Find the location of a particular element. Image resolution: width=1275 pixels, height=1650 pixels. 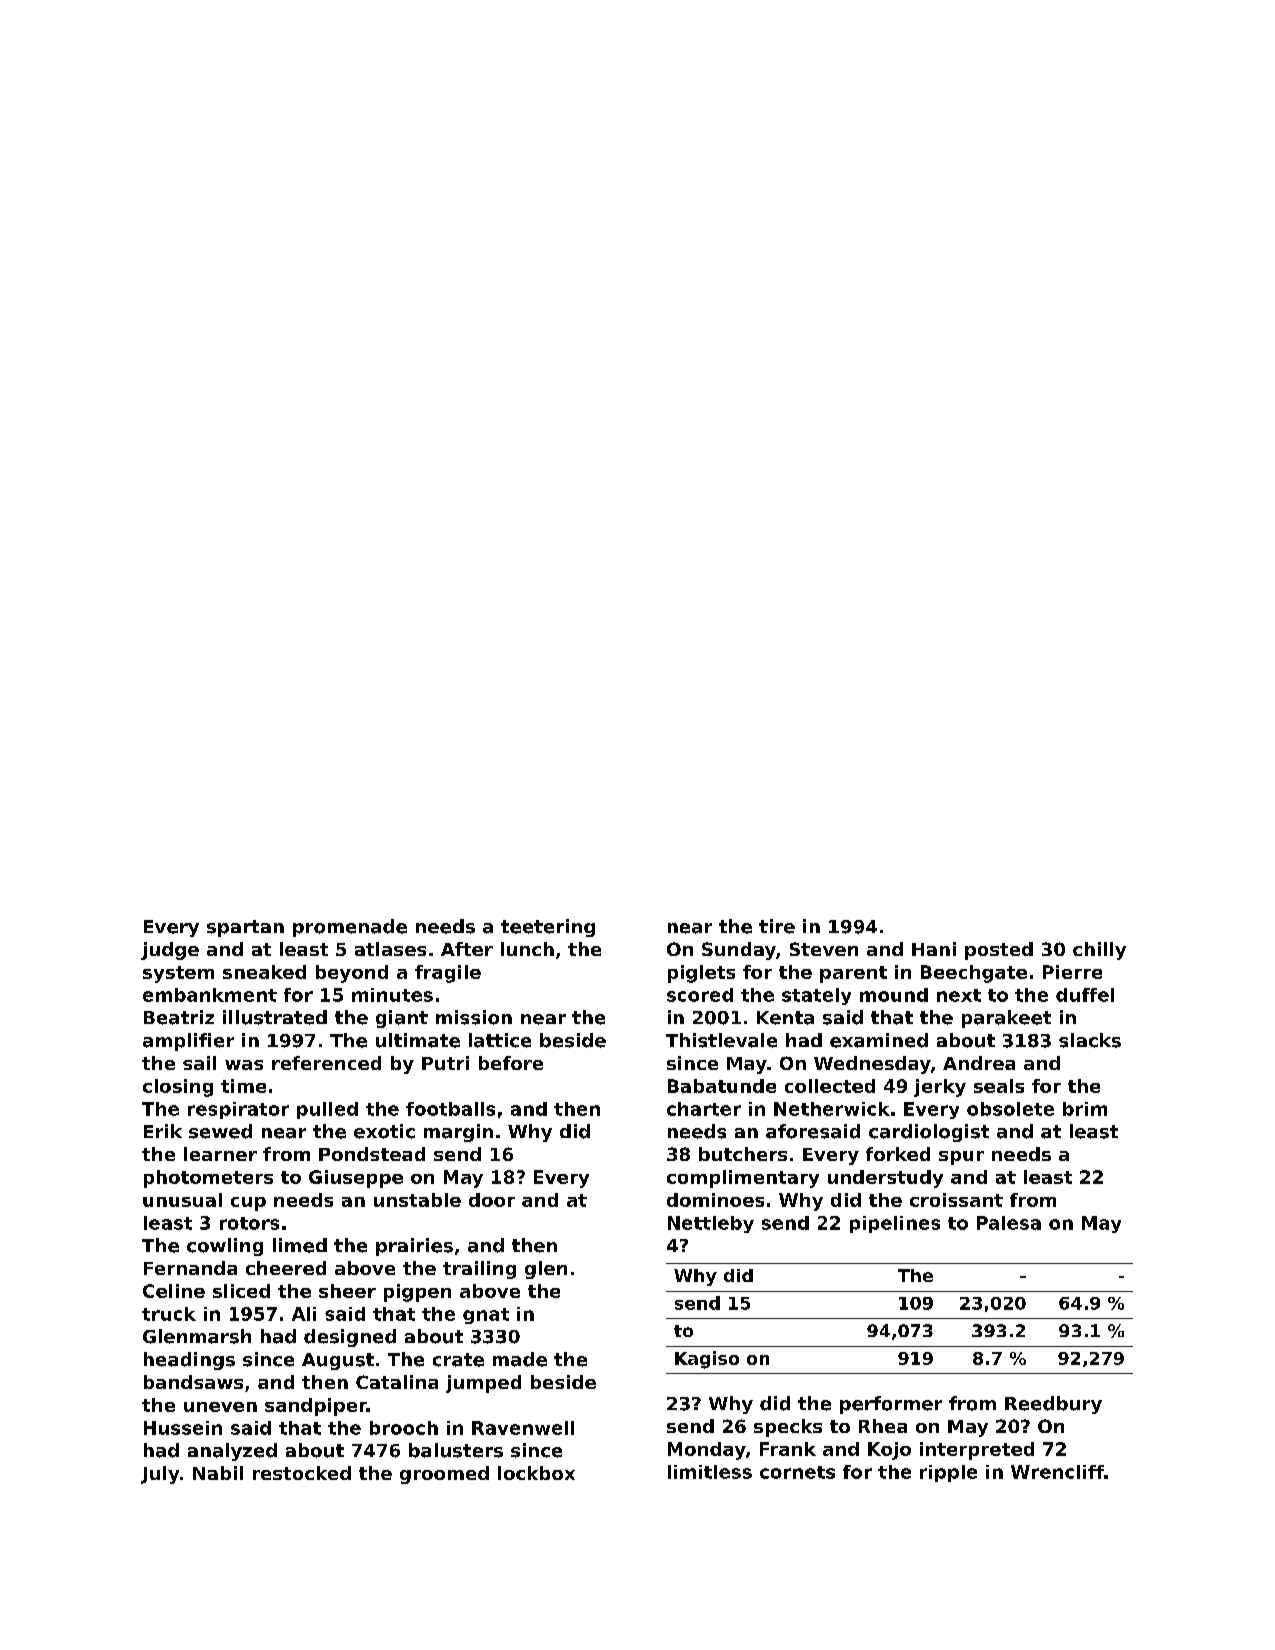

photometers is located at coordinates (208, 1179).
